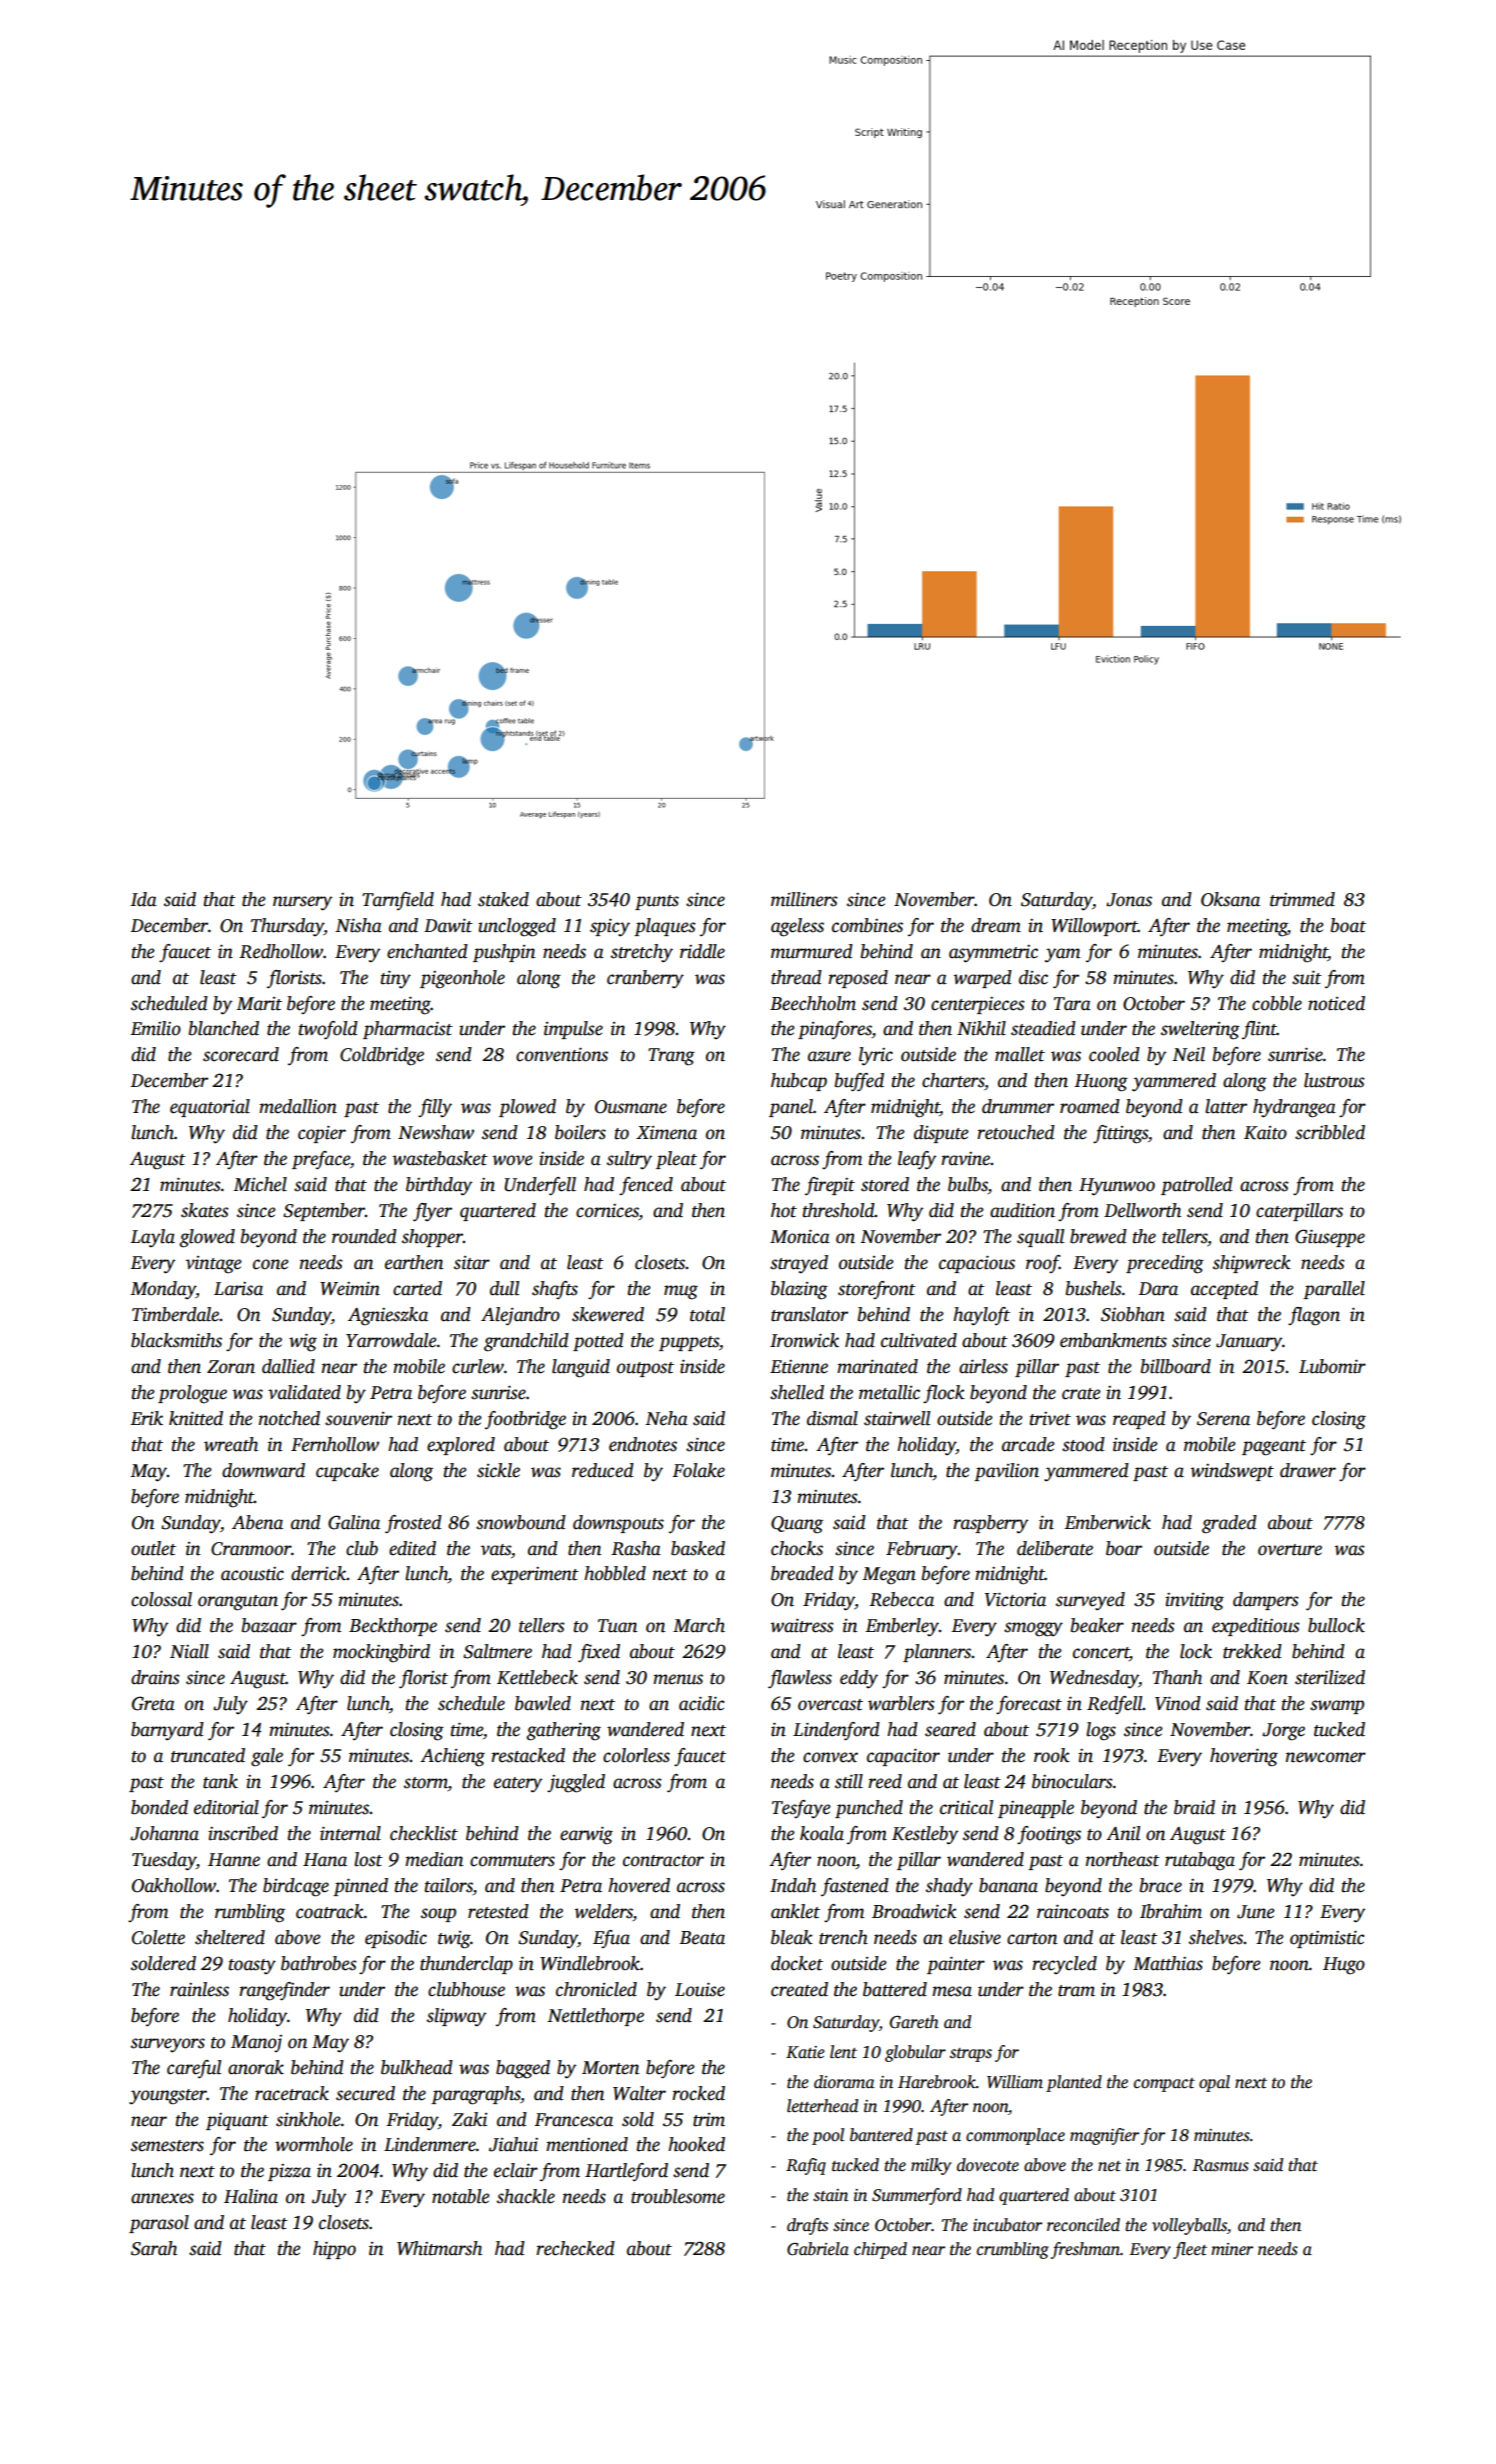 This document has width=1496, height=2464. I want to click on Emilio, so click(155, 1028).
